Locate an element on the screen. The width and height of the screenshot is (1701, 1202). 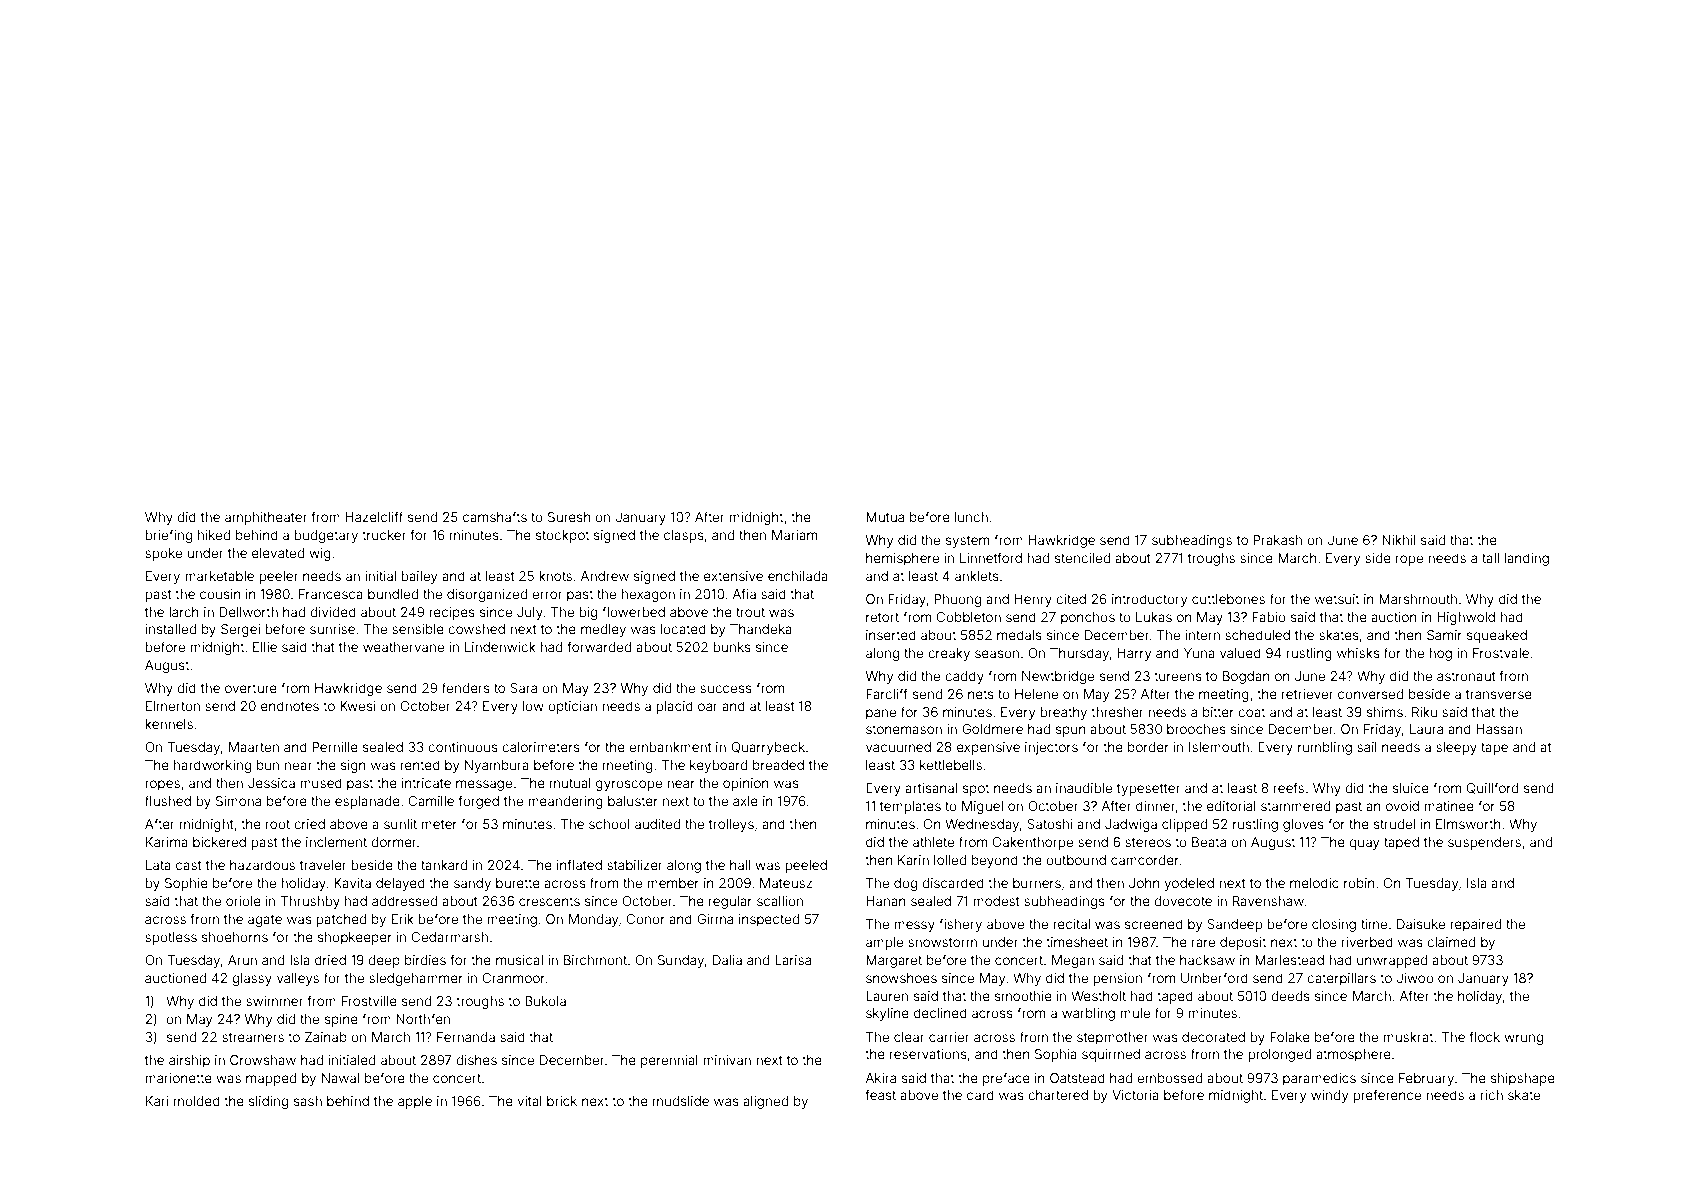
lunch is located at coordinates (971, 517).
